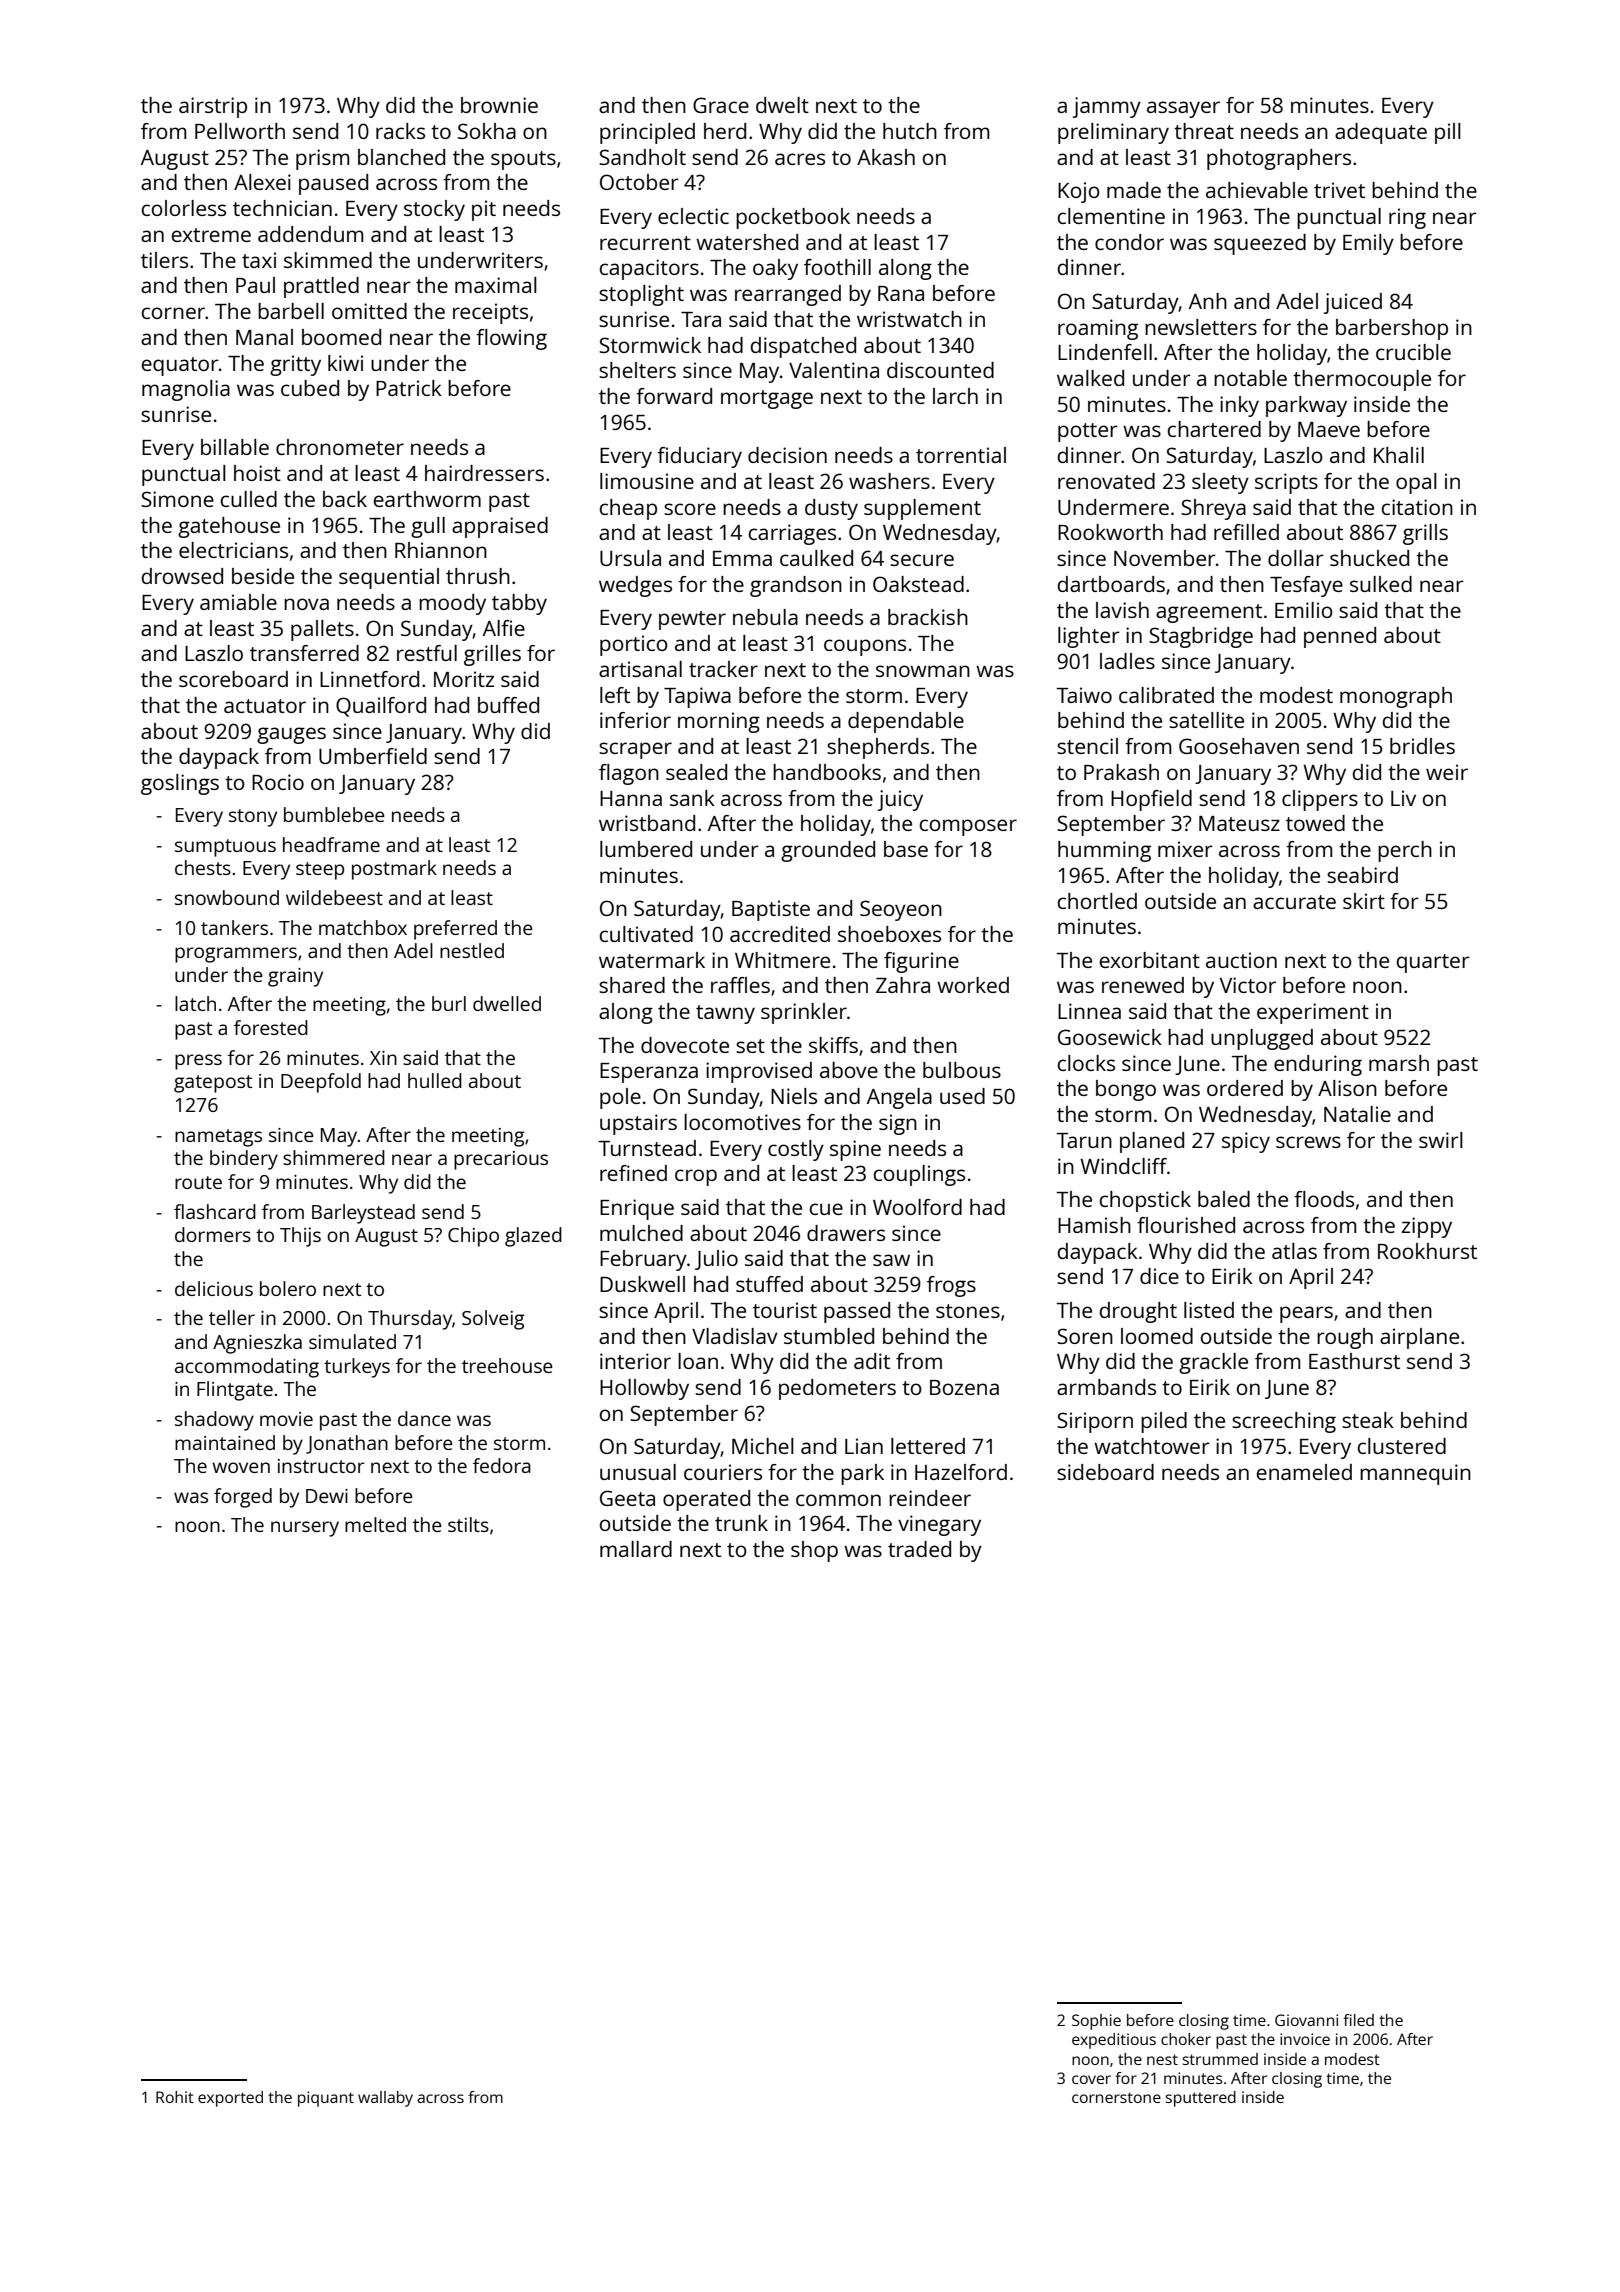 The width and height of the screenshot is (1620, 2292). Describe the element at coordinates (1304, 1472) in the screenshot. I see `enameled` at that location.
